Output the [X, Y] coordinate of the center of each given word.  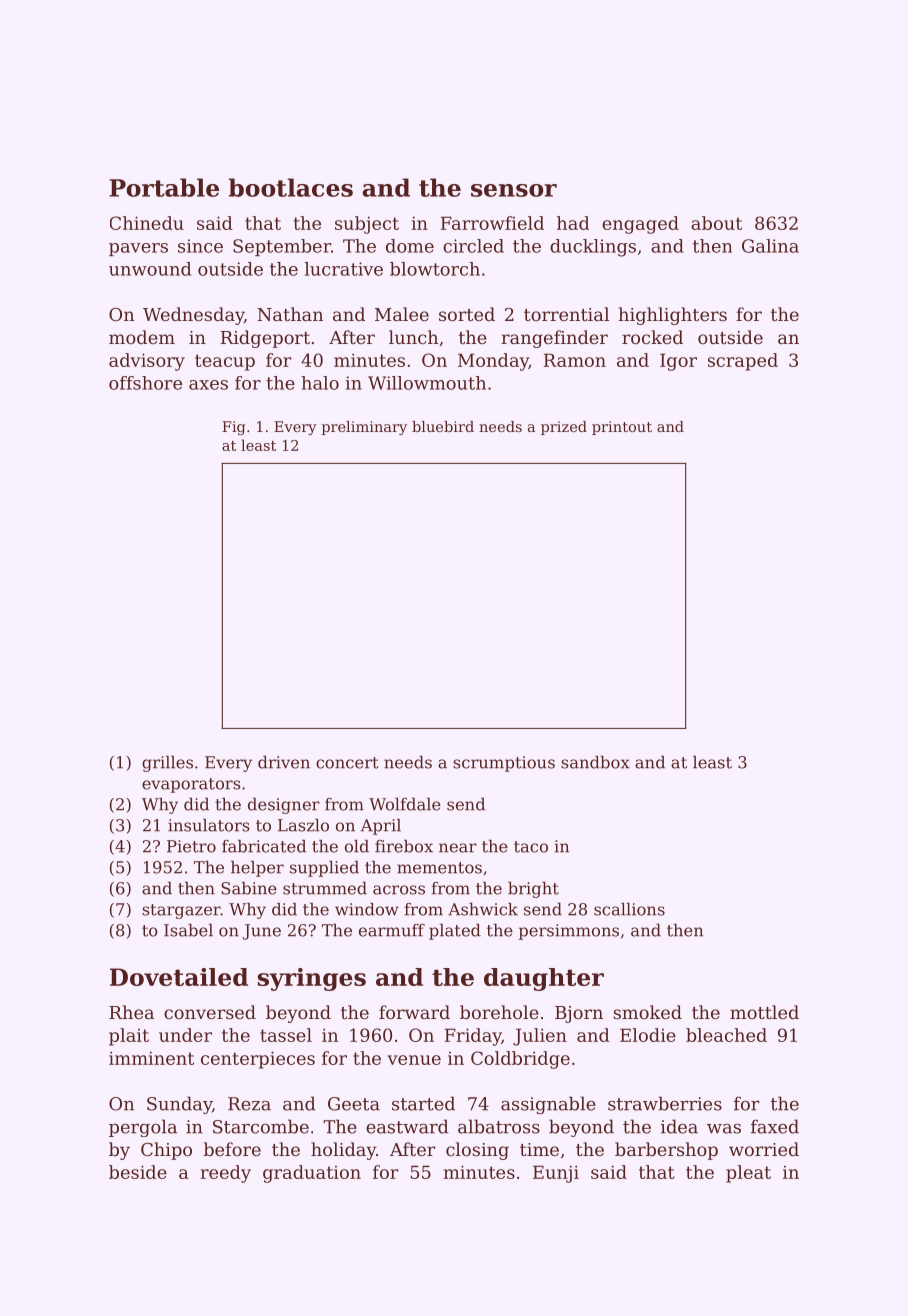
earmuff [392, 930]
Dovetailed [179, 977]
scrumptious [504, 764]
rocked [652, 337]
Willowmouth [427, 383]
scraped [743, 362]
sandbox [595, 762]
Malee [402, 314]
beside [138, 1172]
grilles [167, 764]
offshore [145, 383]
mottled [764, 1012]
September [282, 247]
